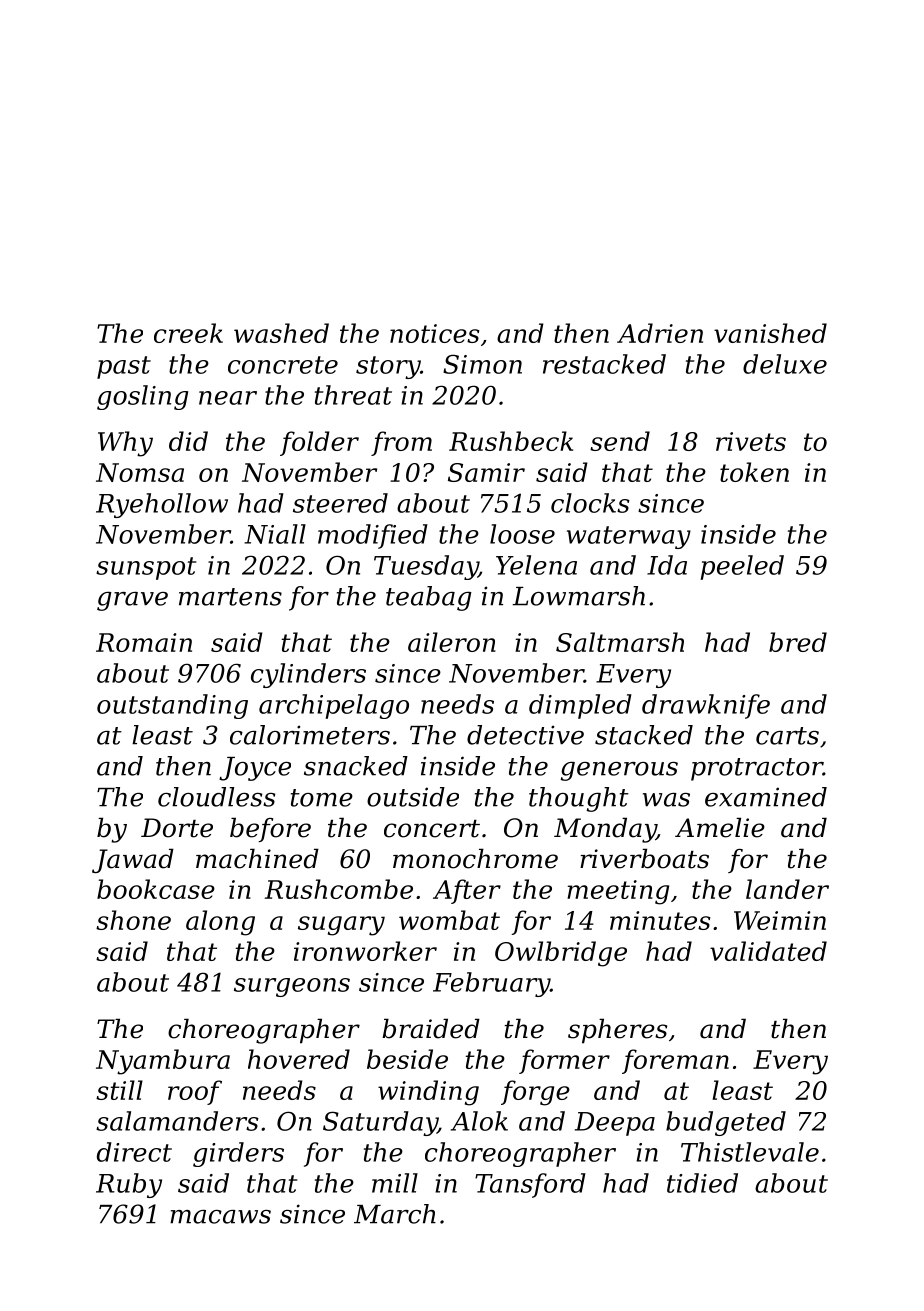  Describe the element at coordinates (162, 505) in the screenshot. I see `Ryehollow` at that location.
